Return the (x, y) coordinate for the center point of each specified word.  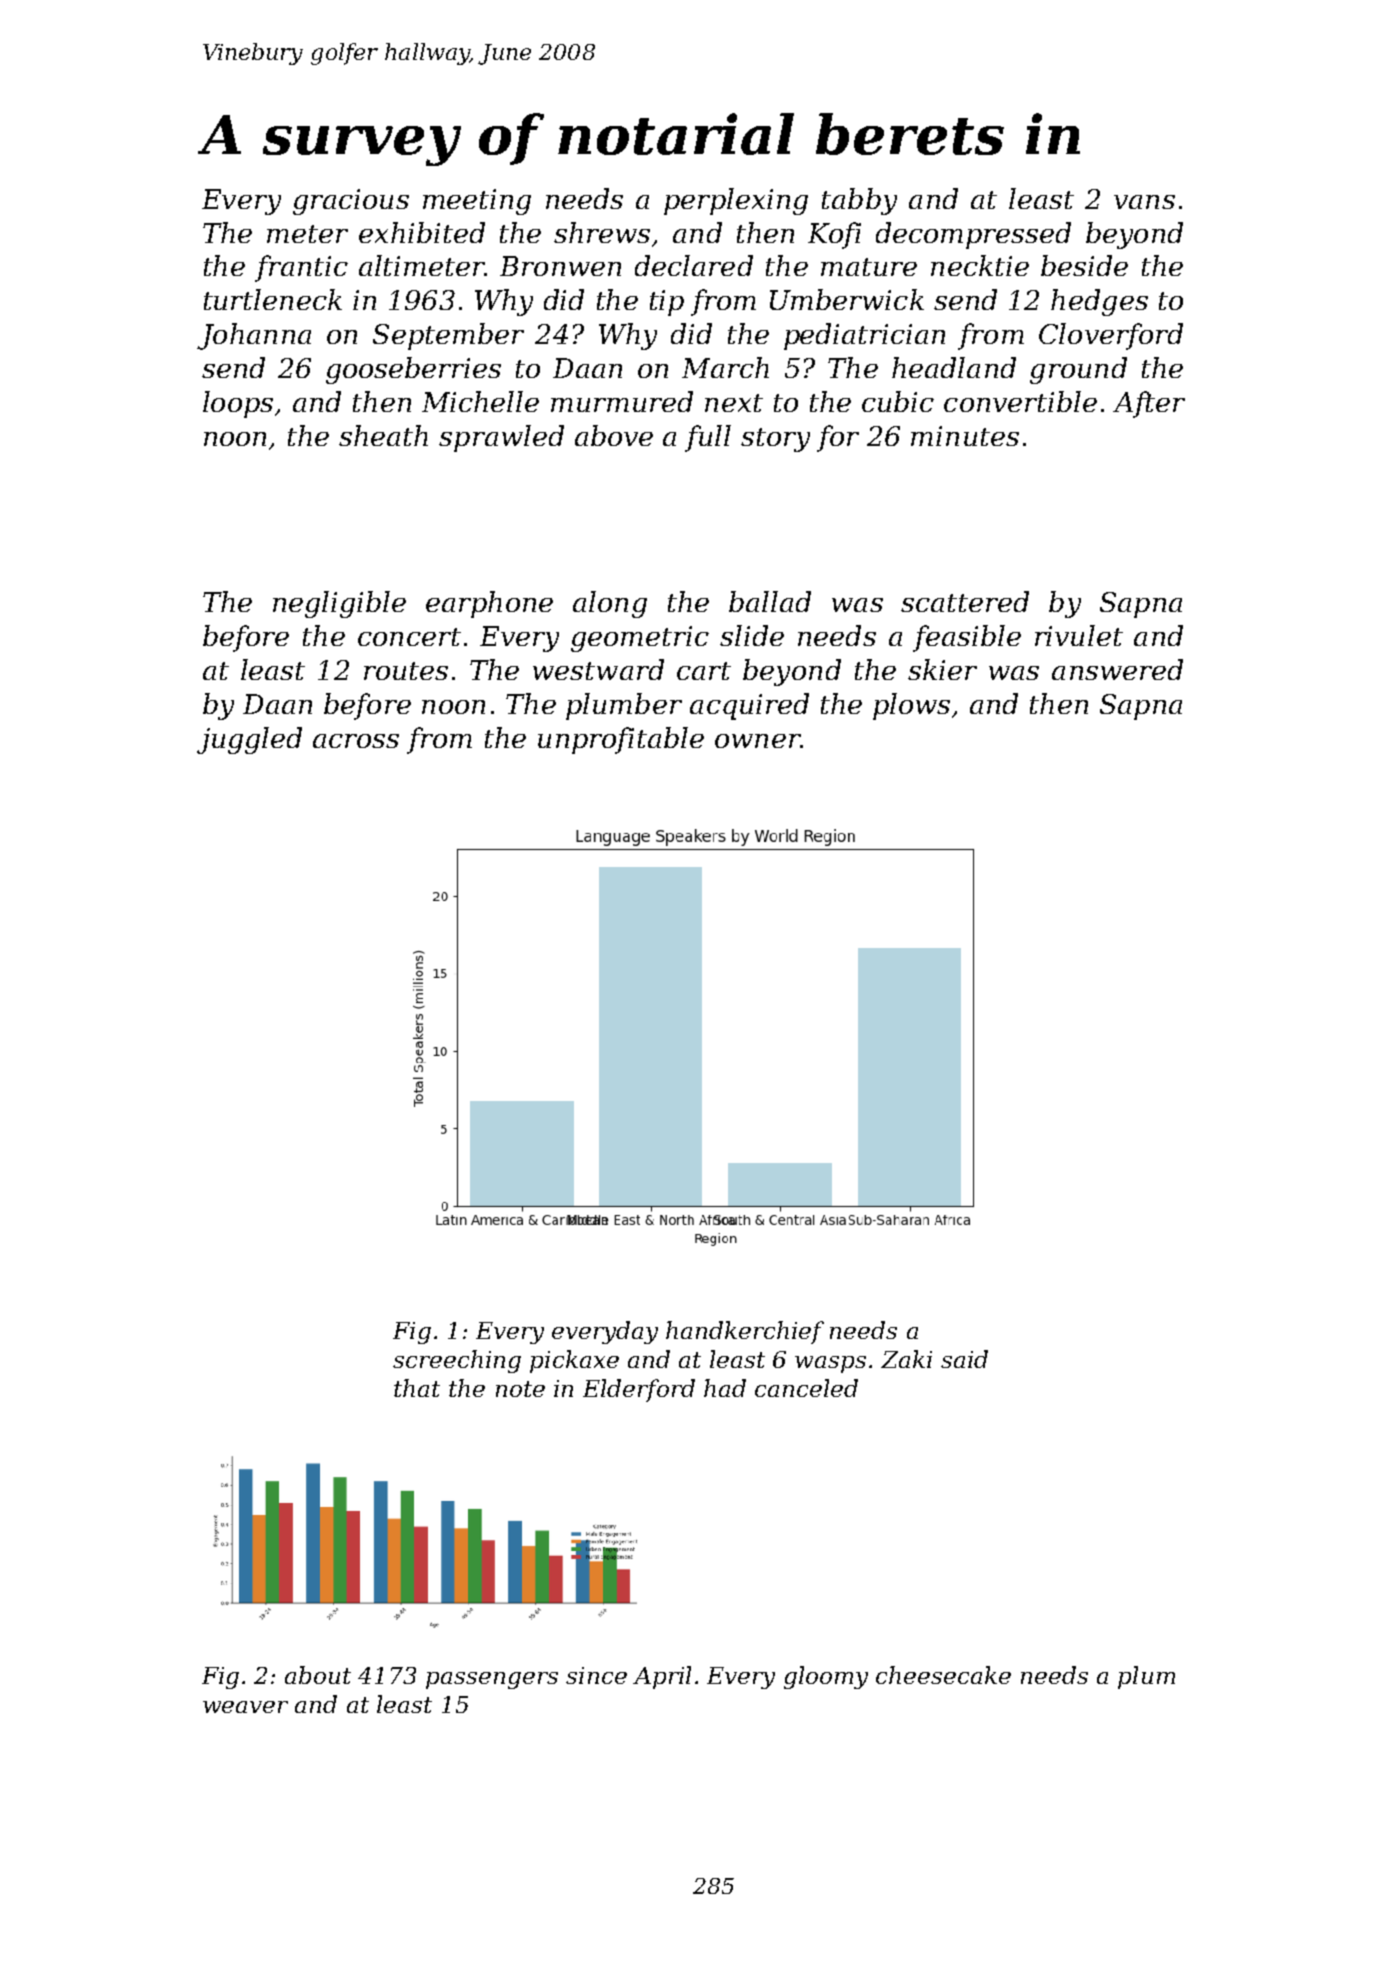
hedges (1099, 302)
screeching (457, 1361)
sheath (383, 435)
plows (911, 706)
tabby (859, 201)
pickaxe (574, 1361)
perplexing (736, 201)
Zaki (906, 1359)
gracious (351, 202)
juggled (249, 740)
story (775, 440)
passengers (492, 1680)
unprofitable (621, 740)
